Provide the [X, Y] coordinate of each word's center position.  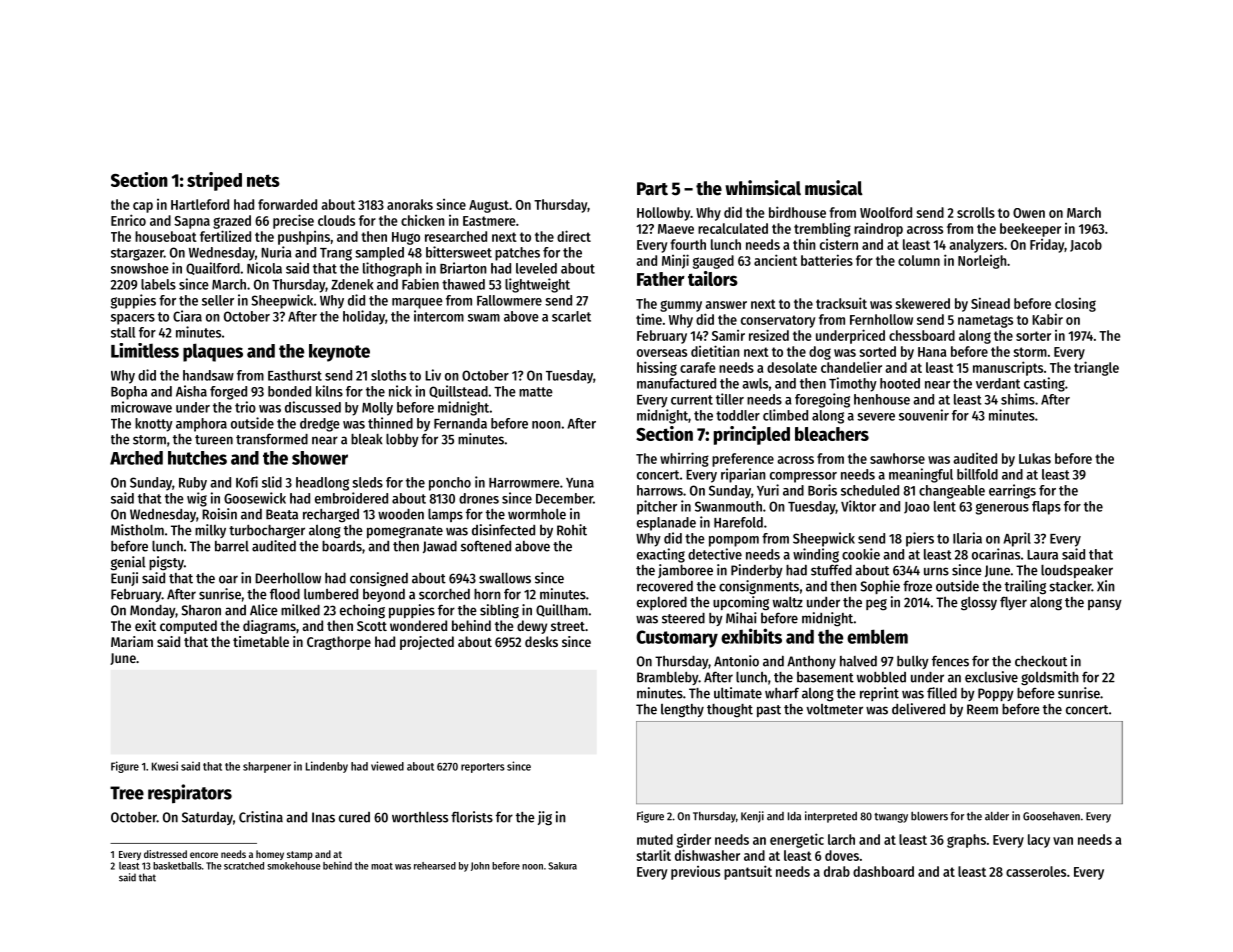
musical [834, 188]
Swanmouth [728, 506]
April [1017, 539]
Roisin [219, 514]
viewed [387, 766]
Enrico [128, 220]
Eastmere [489, 221]
